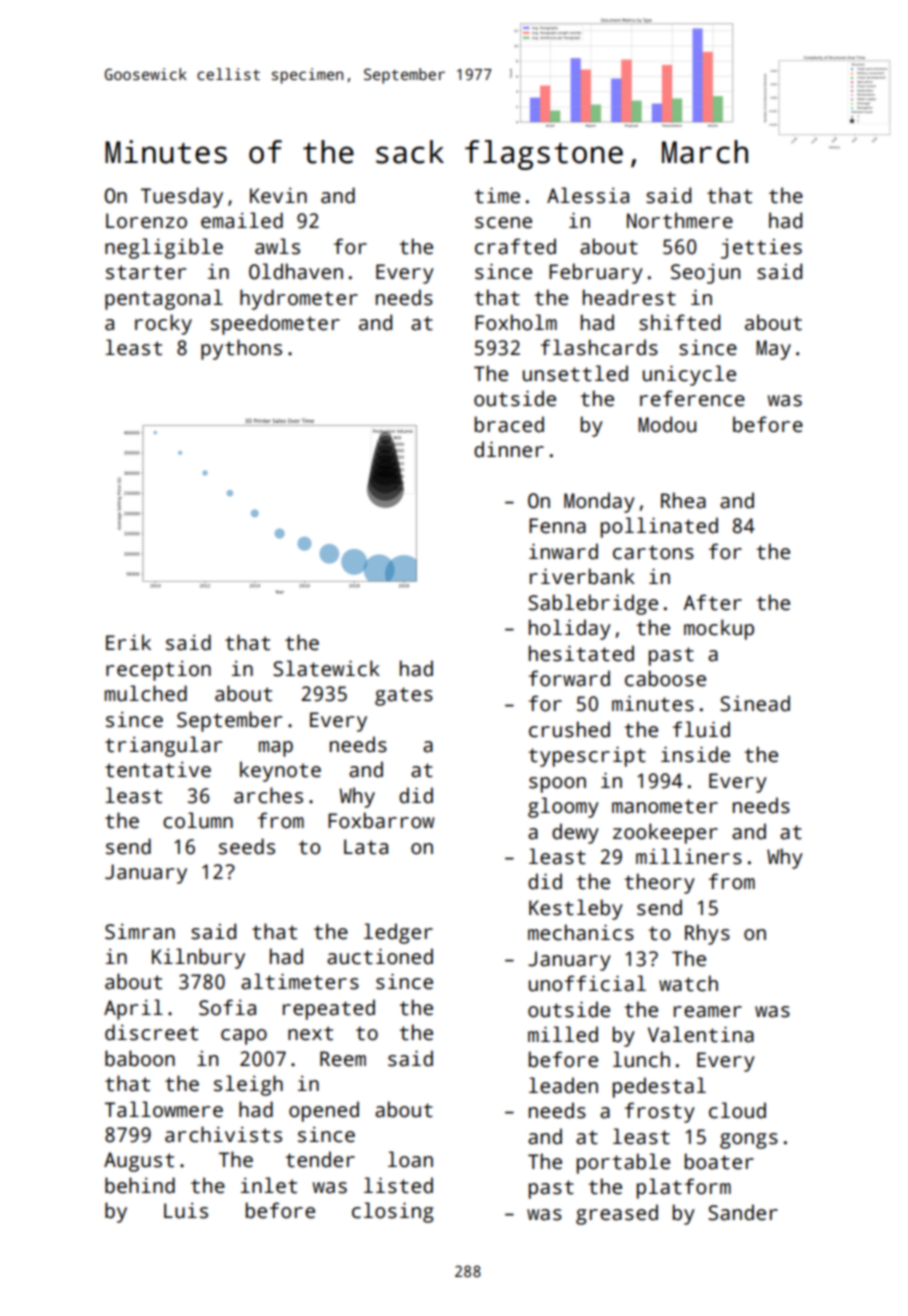 The image size is (908, 1316). Describe the element at coordinates (326, 668) in the screenshot. I see `Slatewick` at that location.
